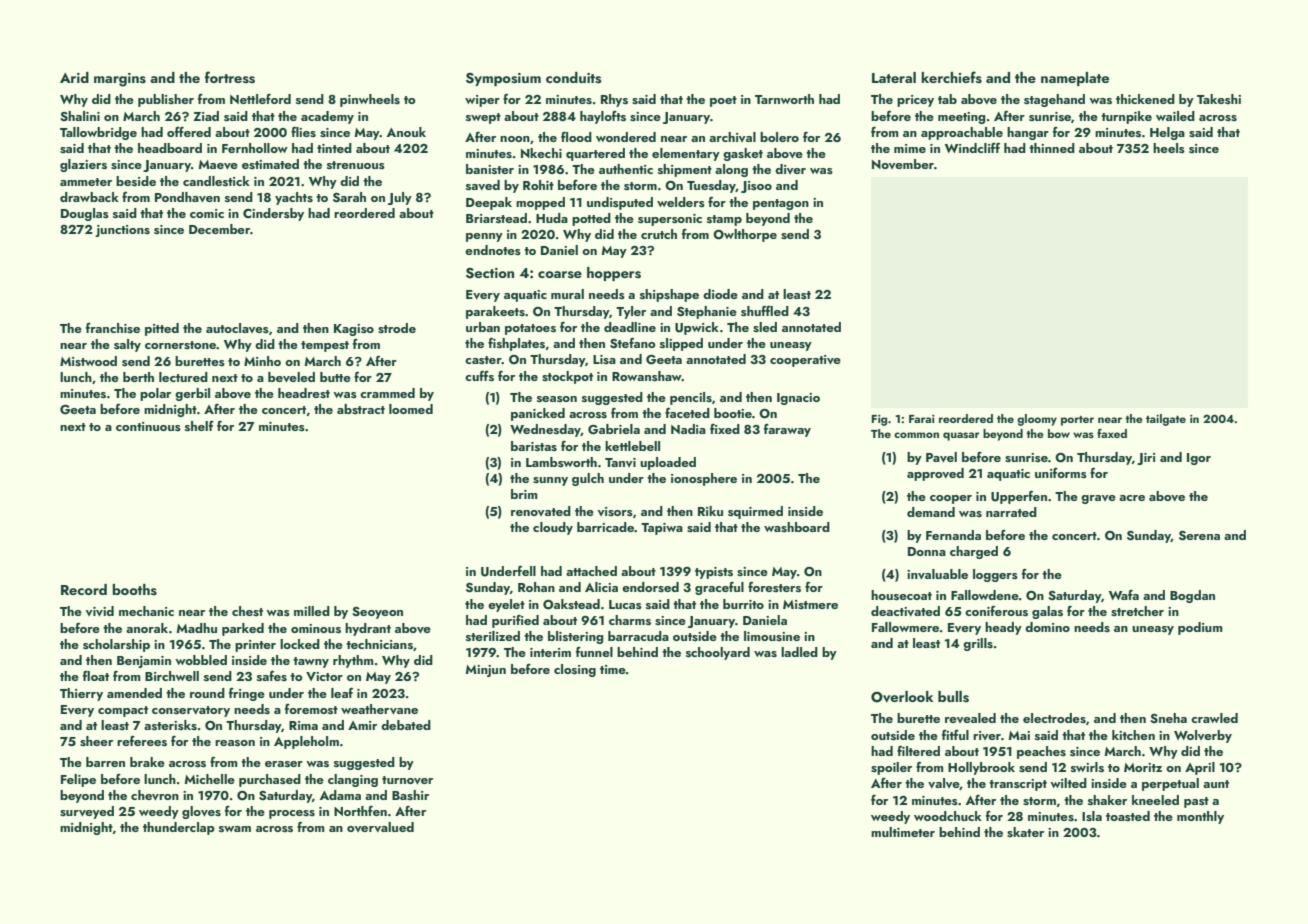 The height and width of the screenshot is (924, 1308). Describe the element at coordinates (631, 312) in the screenshot. I see `Tyler` at that location.
